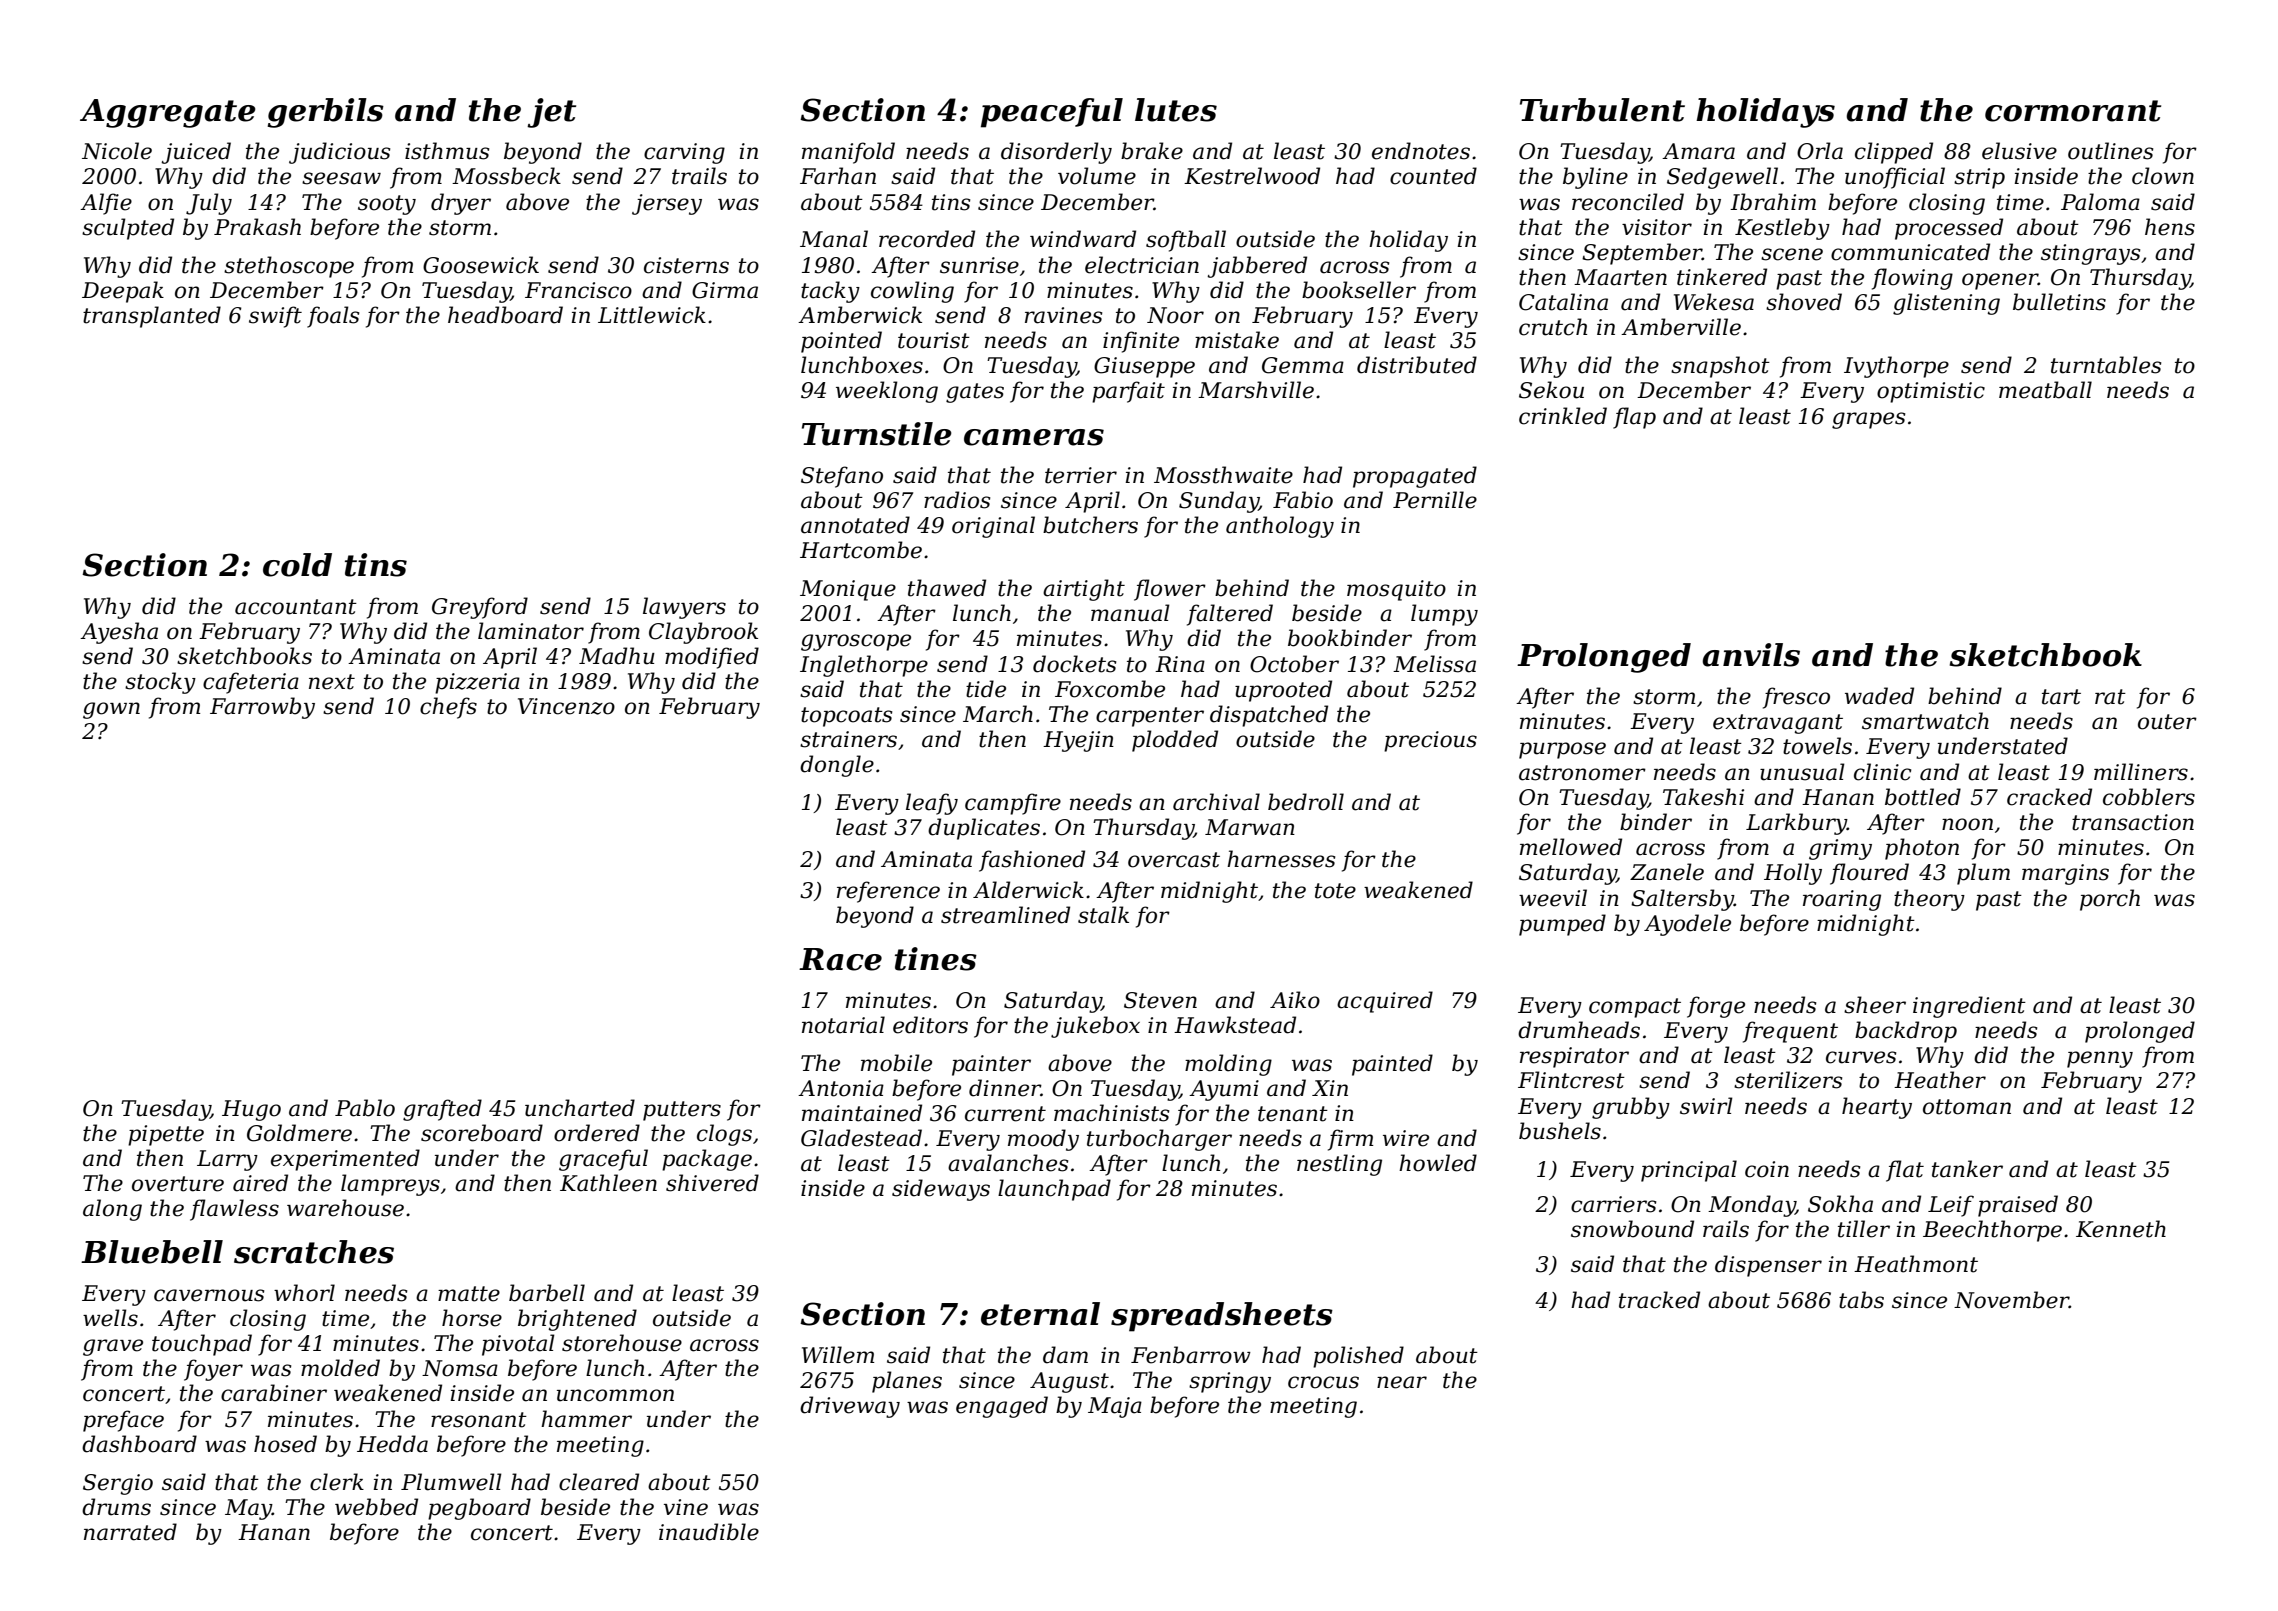 This screenshot has width=2278, height=1611. I want to click on communicated, so click(1910, 252).
